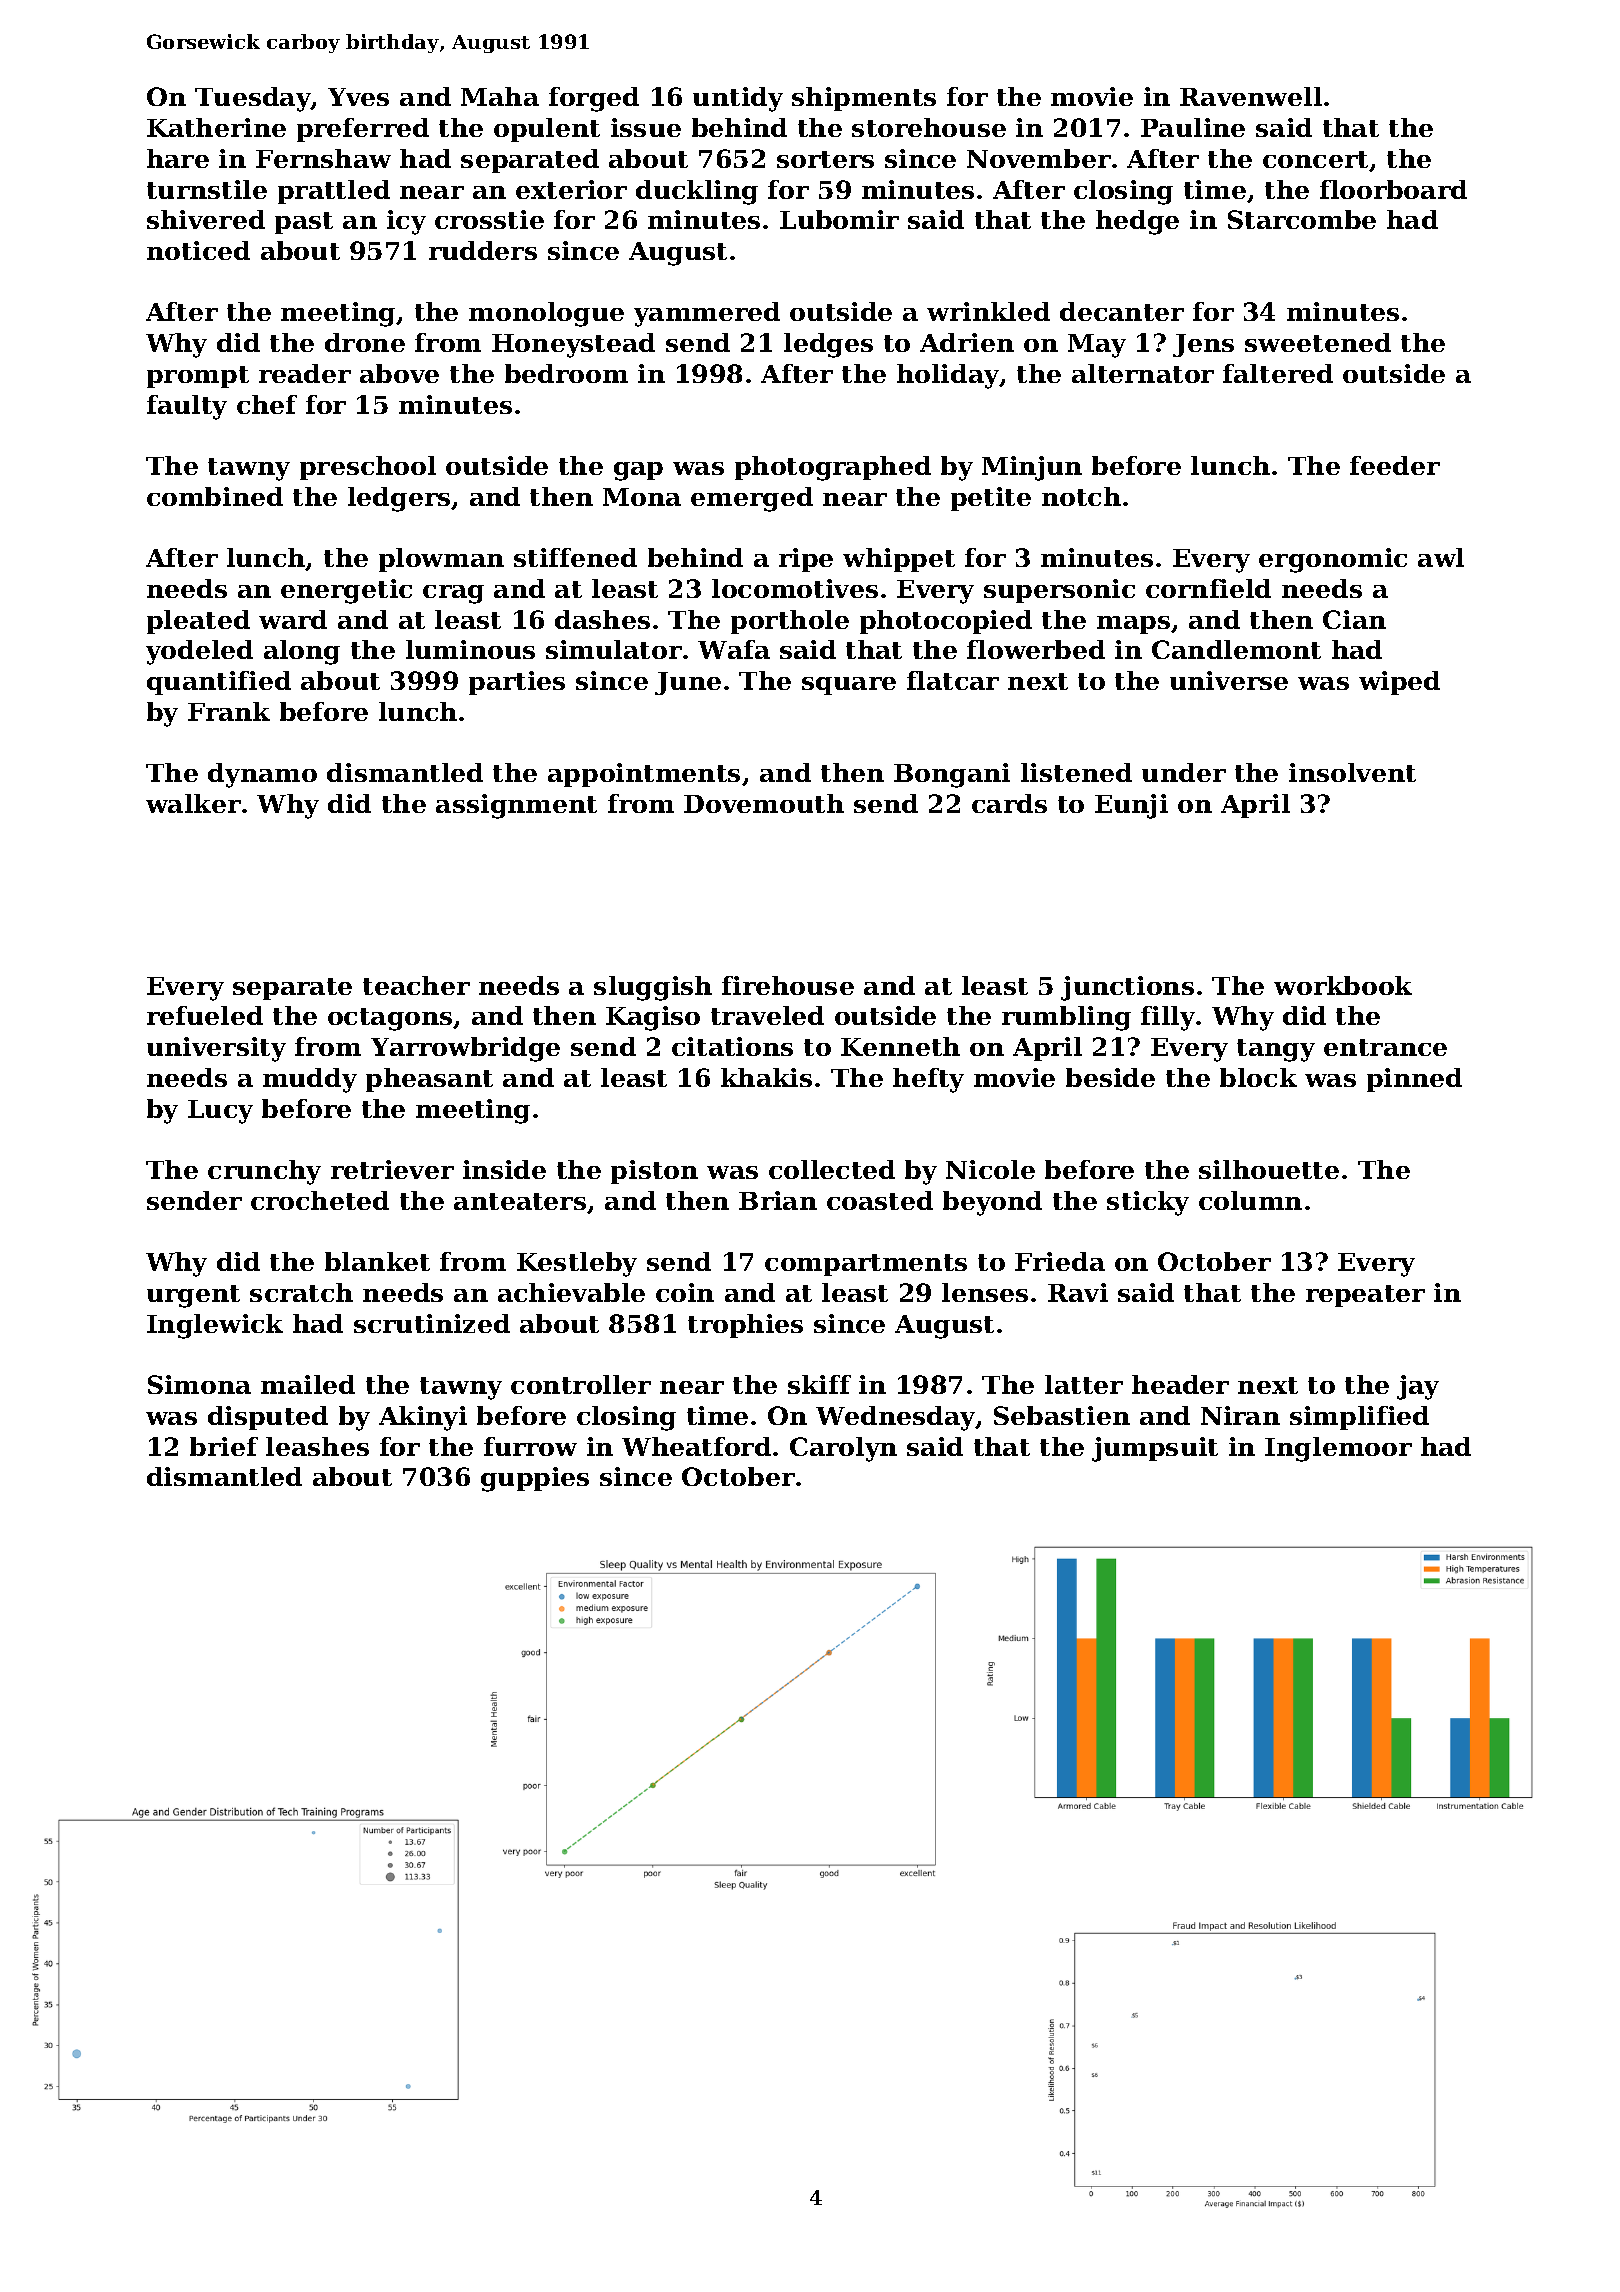 This screenshot has width=1620, height=2292. What do you see at coordinates (1133, 625) in the screenshot?
I see `maps` at bounding box center [1133, 625].
